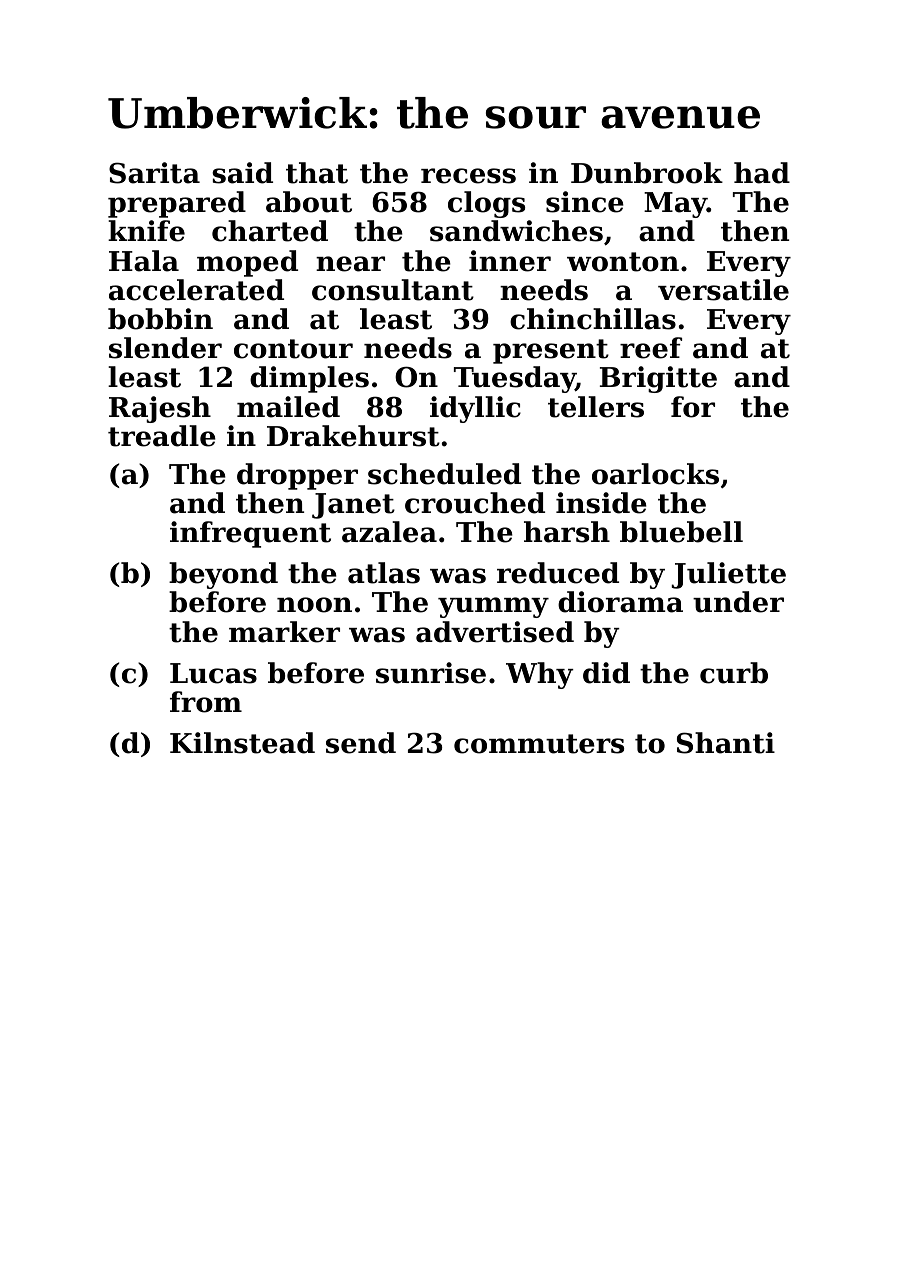 The width and height of the document is (898, 1275). I want to click on yummy, so click(493, 607).
